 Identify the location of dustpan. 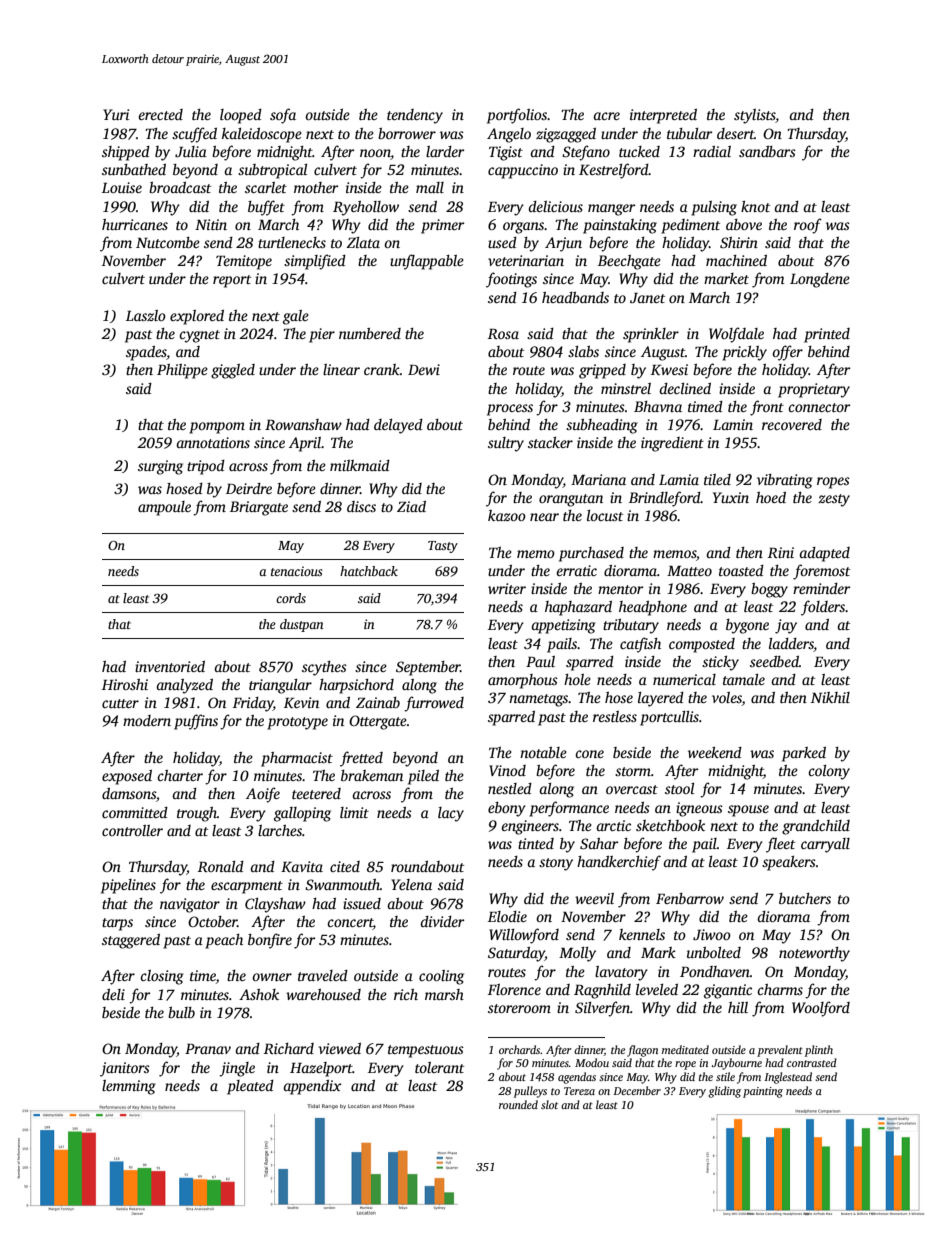
(302, 625).
